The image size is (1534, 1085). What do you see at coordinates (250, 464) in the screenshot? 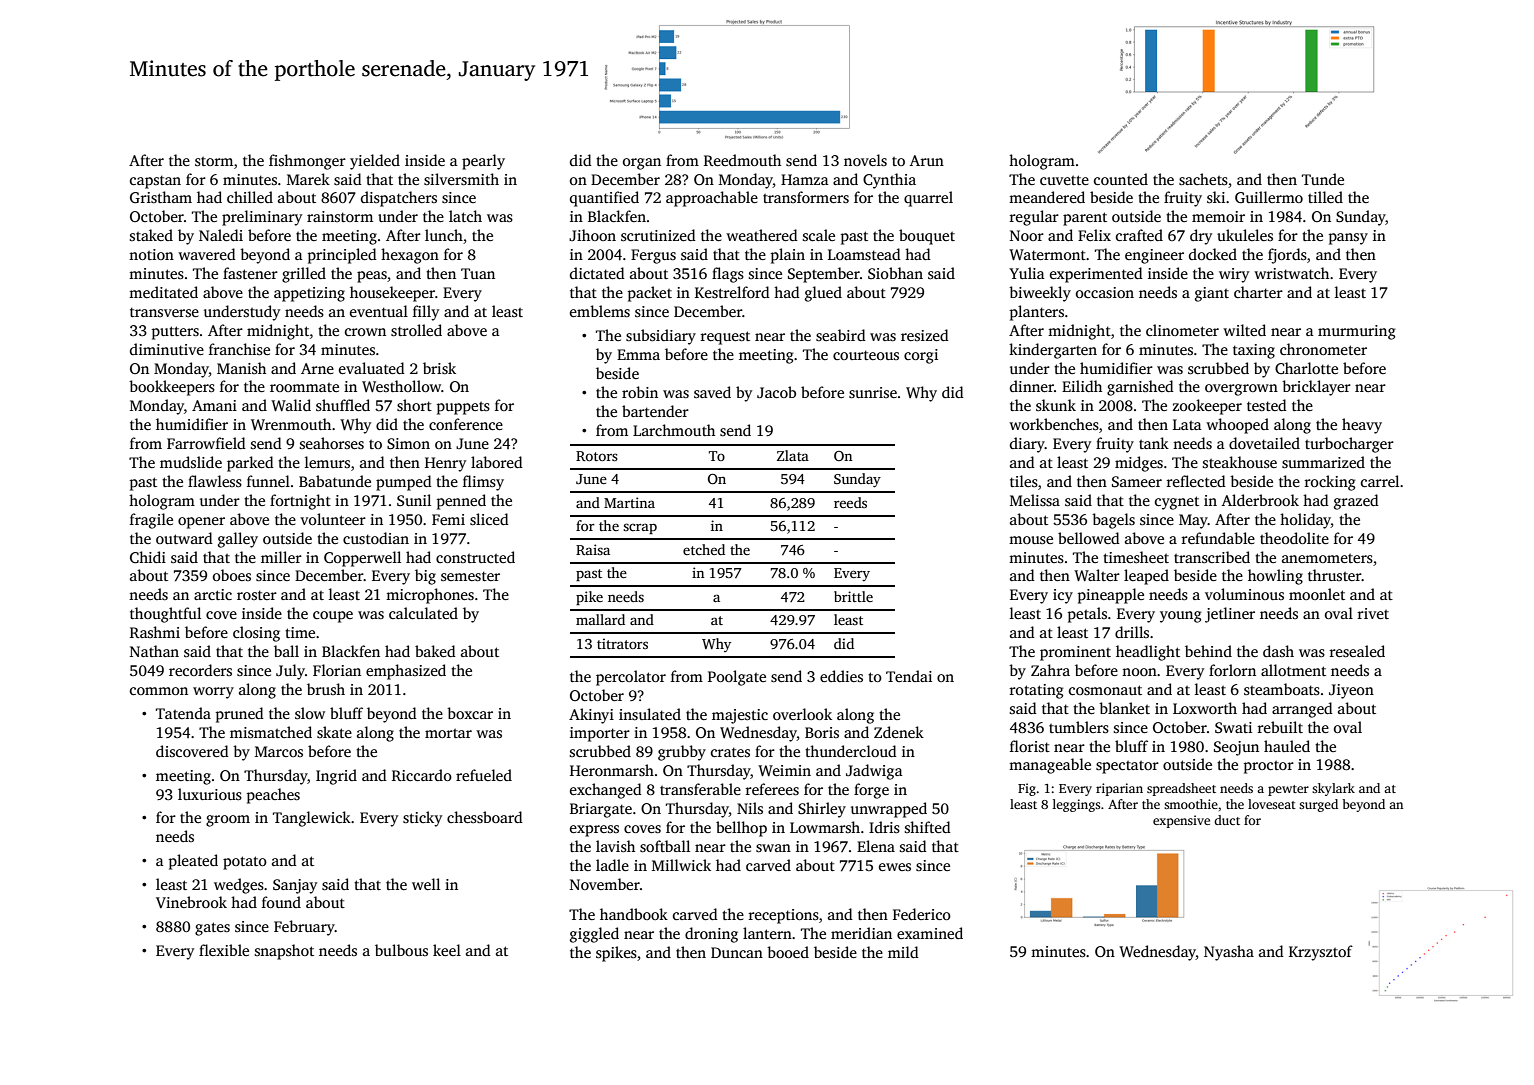
I see `parked` at bounding box center [250, 464].
